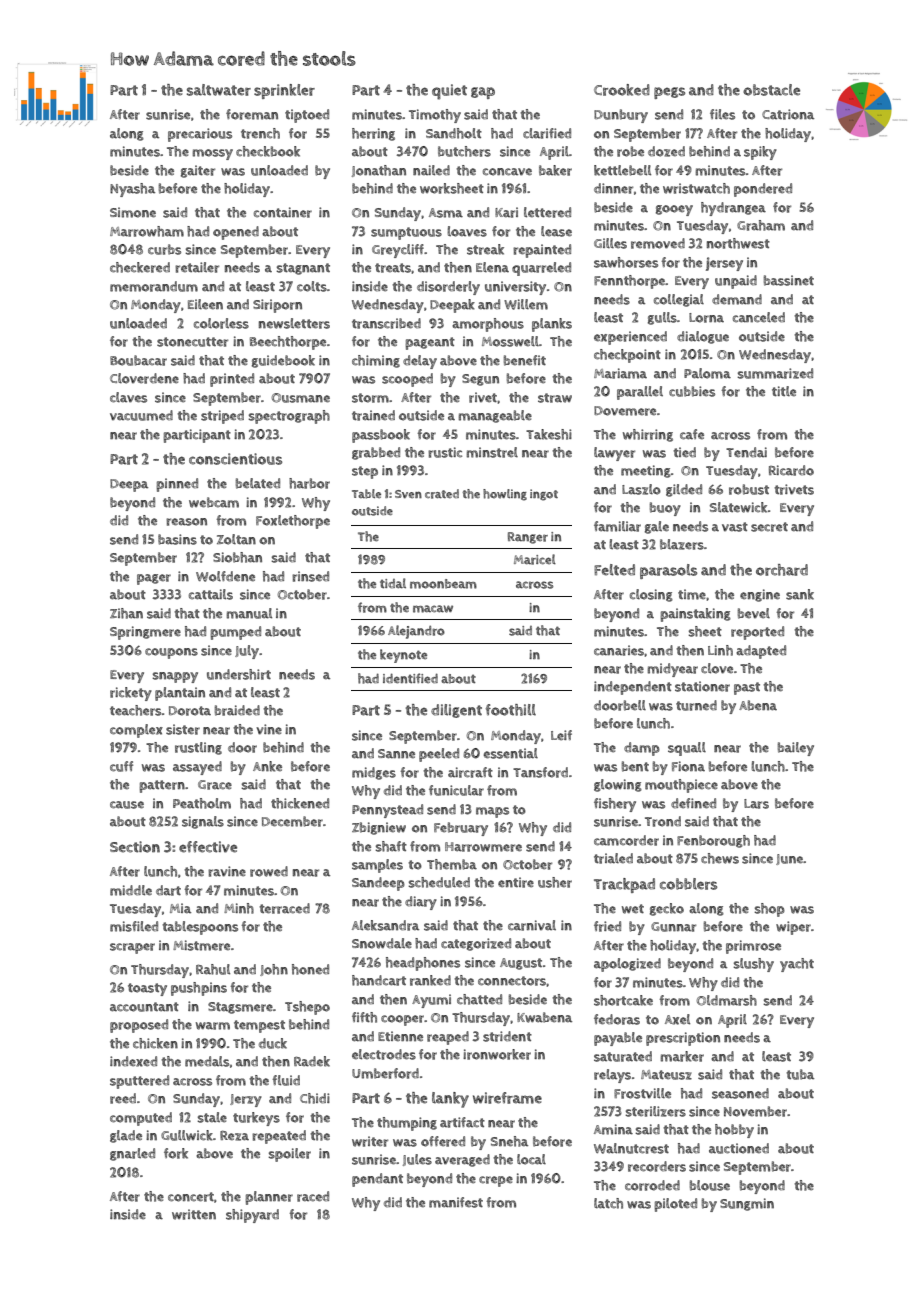  What do you see at coordinates (542, 251) in the document?
I see `repainted` at bounding box center [542, 251].
